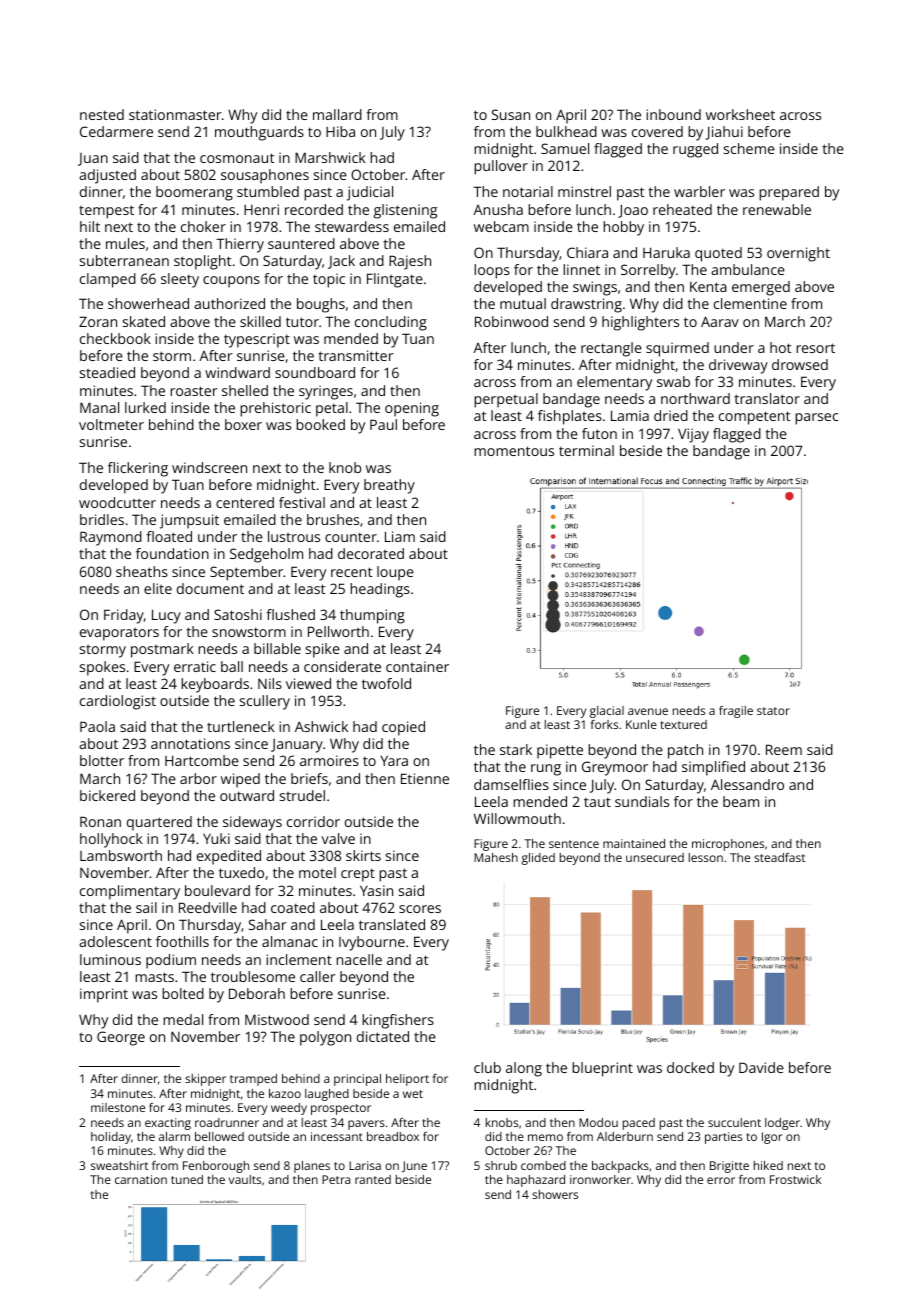  I want to click on memo, so click(545, 1137).
